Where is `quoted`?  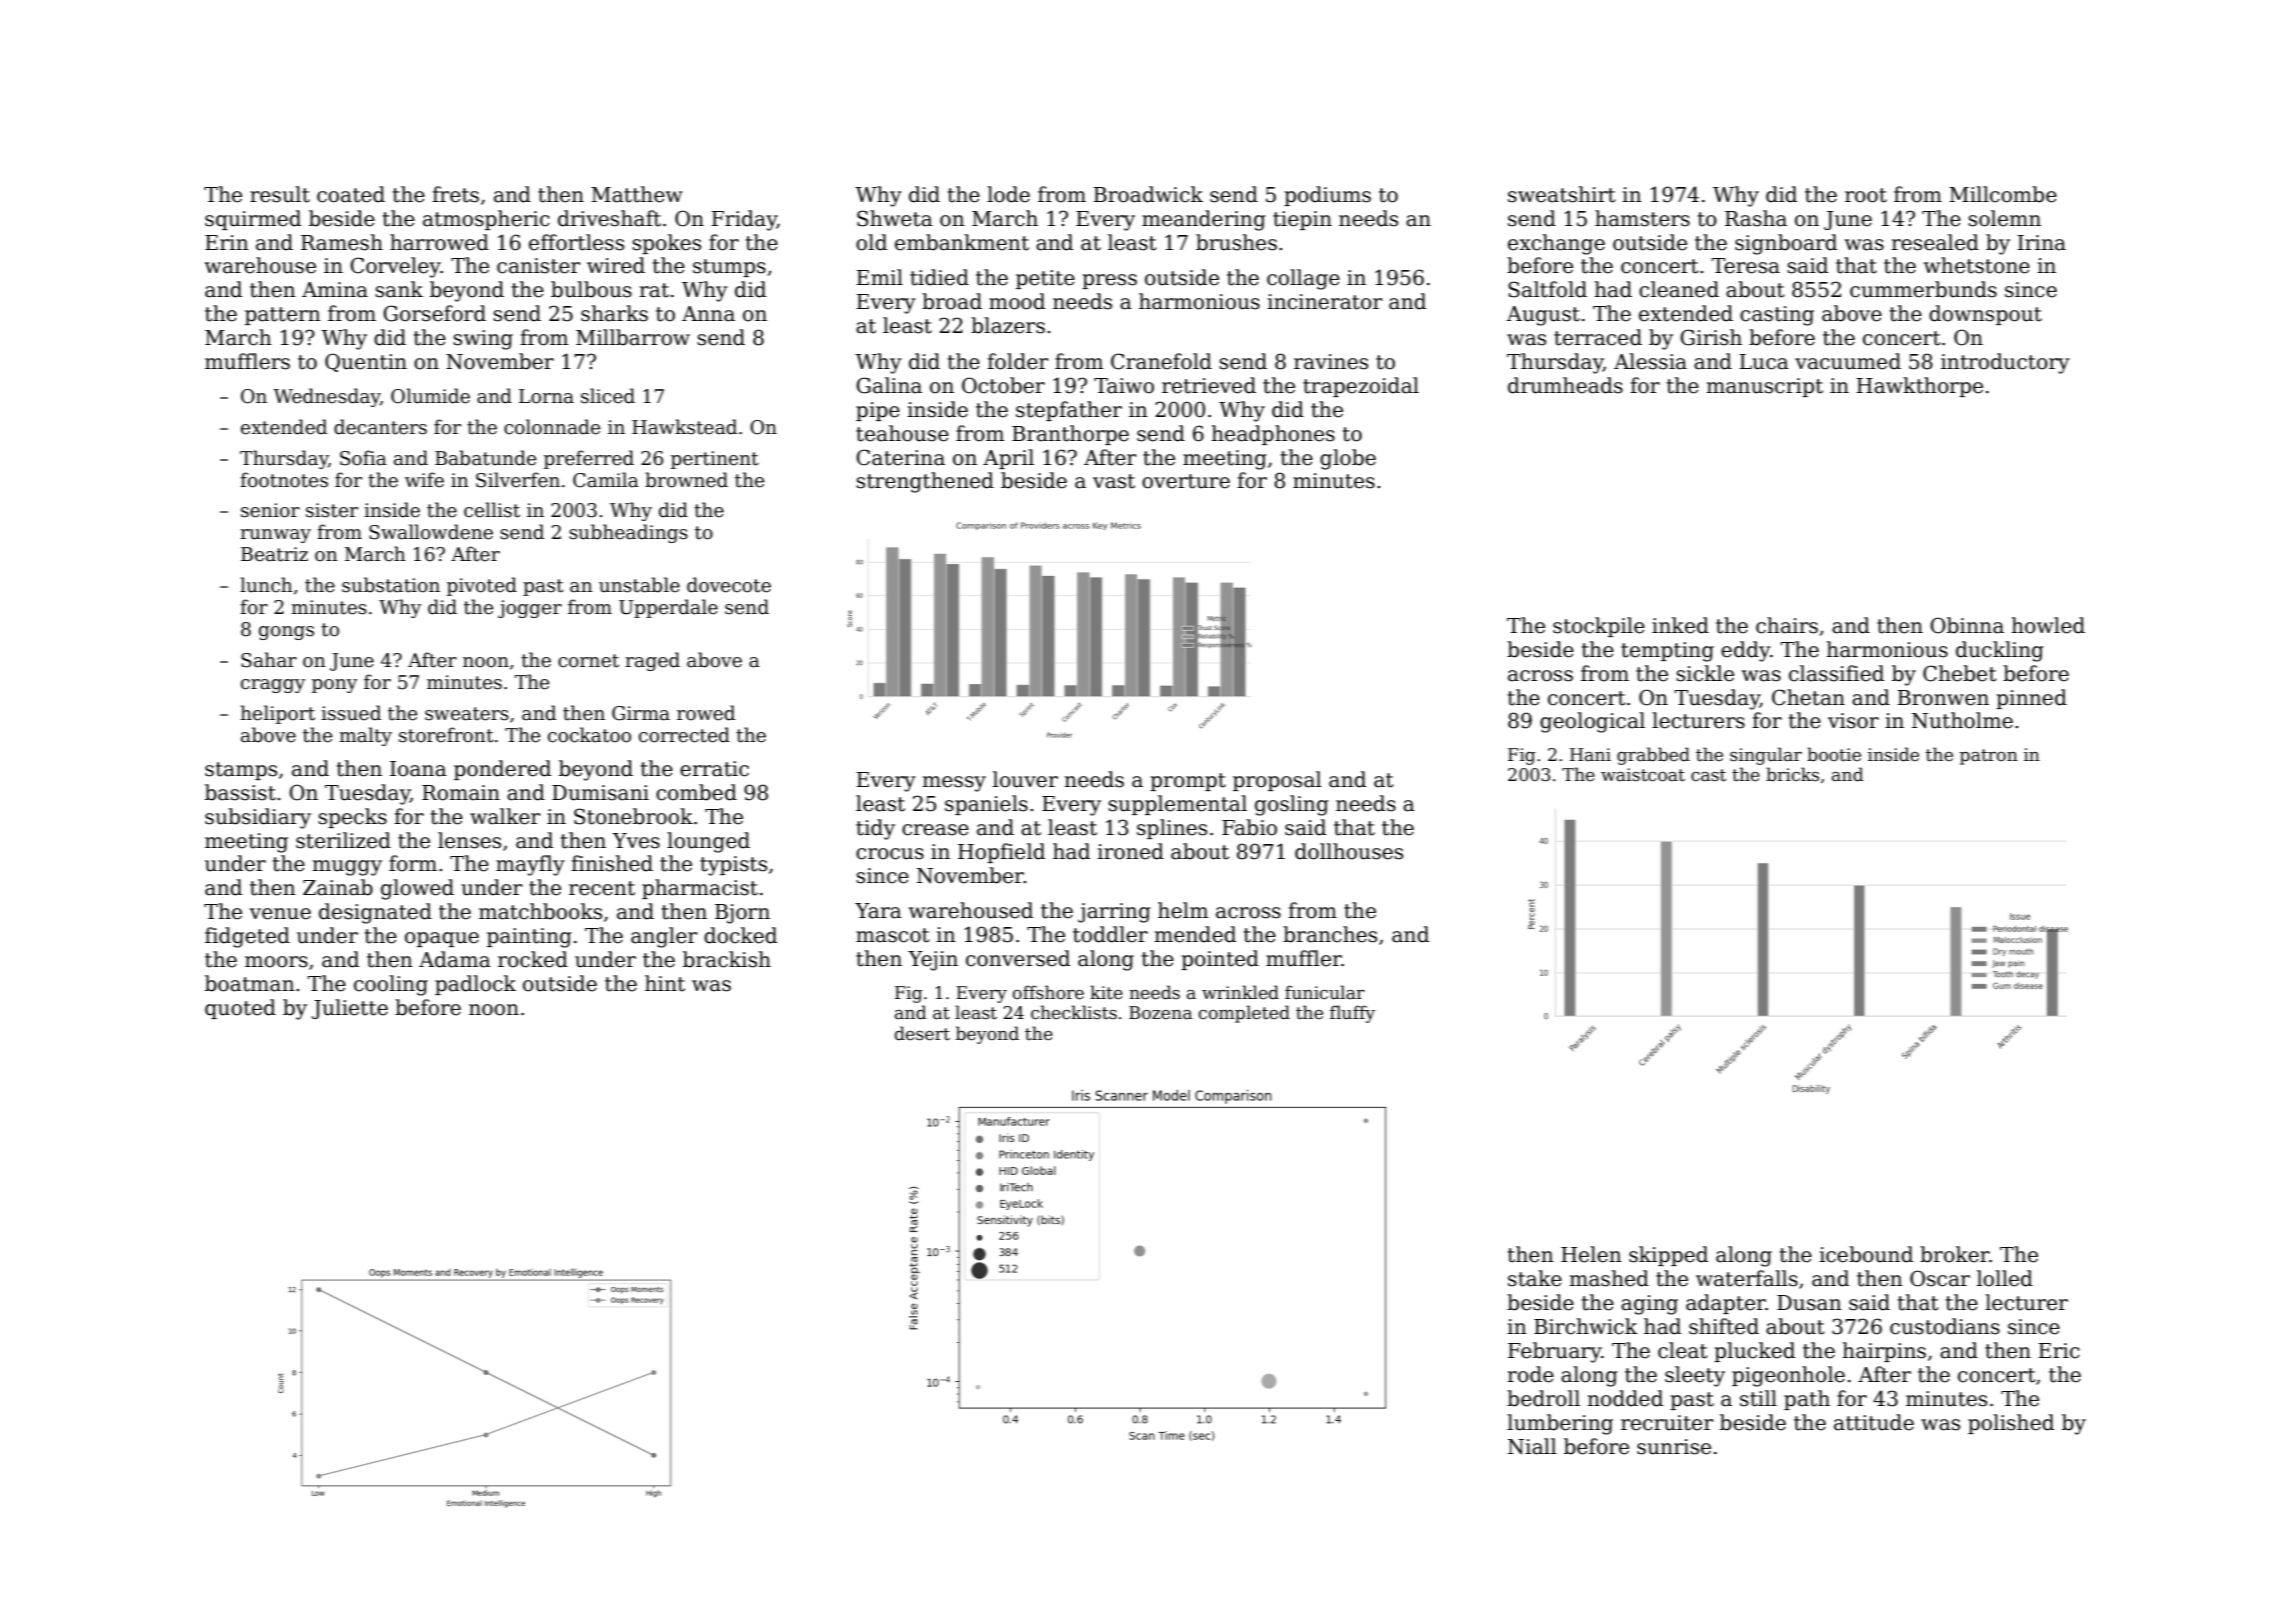 quoted is located at coordinates (240, 1009).
